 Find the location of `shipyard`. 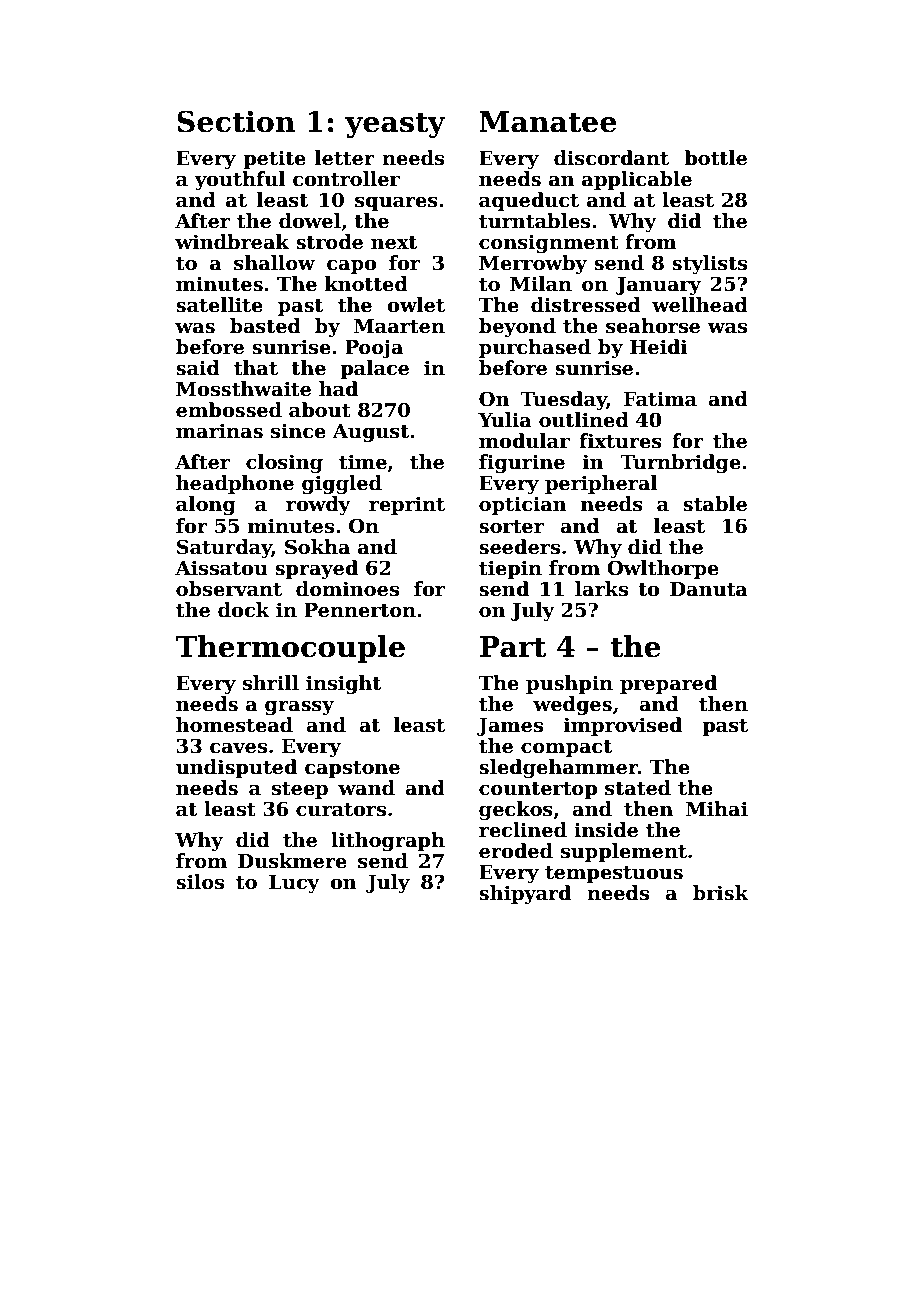

shipyard is located at coordinates (525, 894).
